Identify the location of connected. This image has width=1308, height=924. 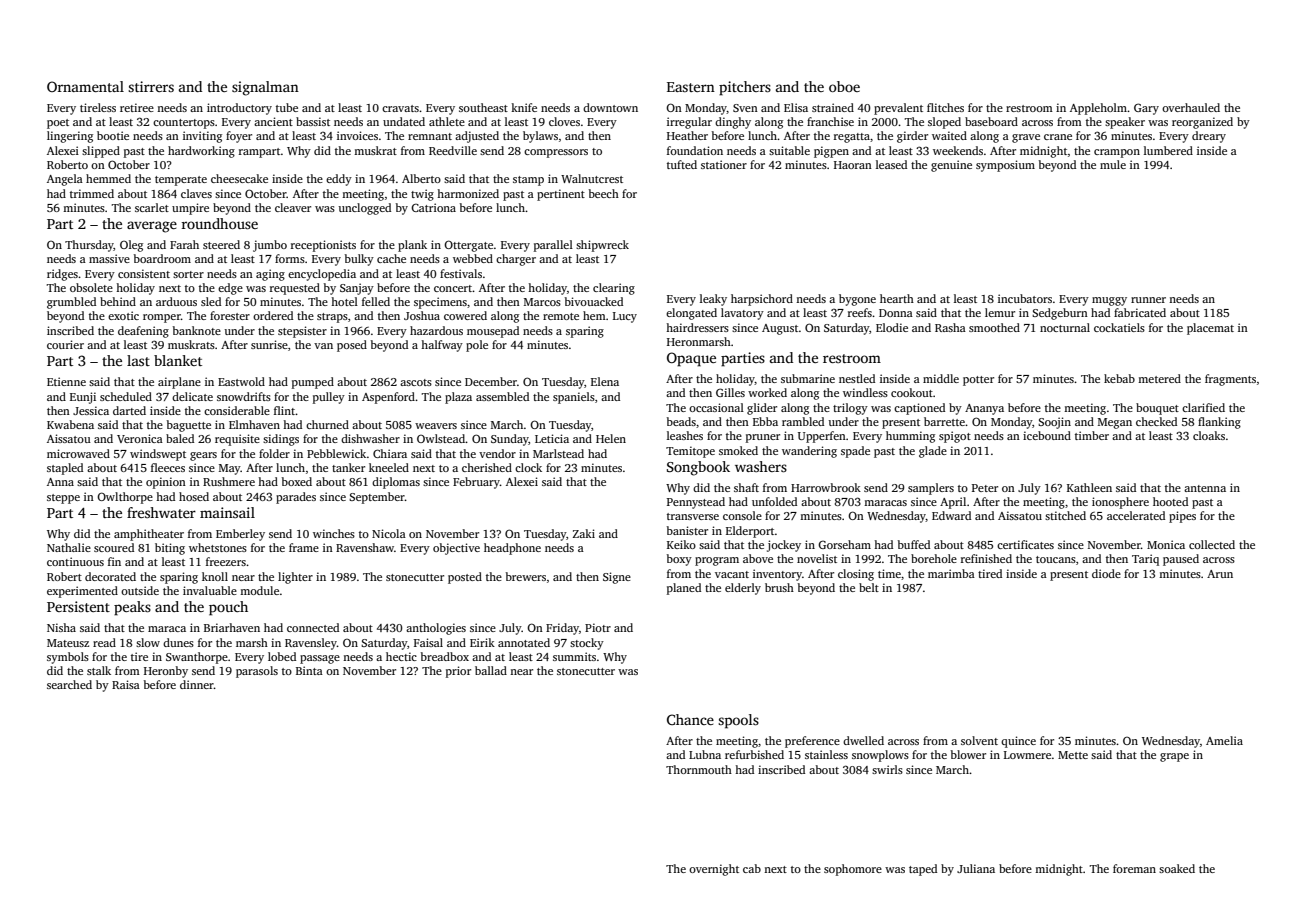
(313, 627).
